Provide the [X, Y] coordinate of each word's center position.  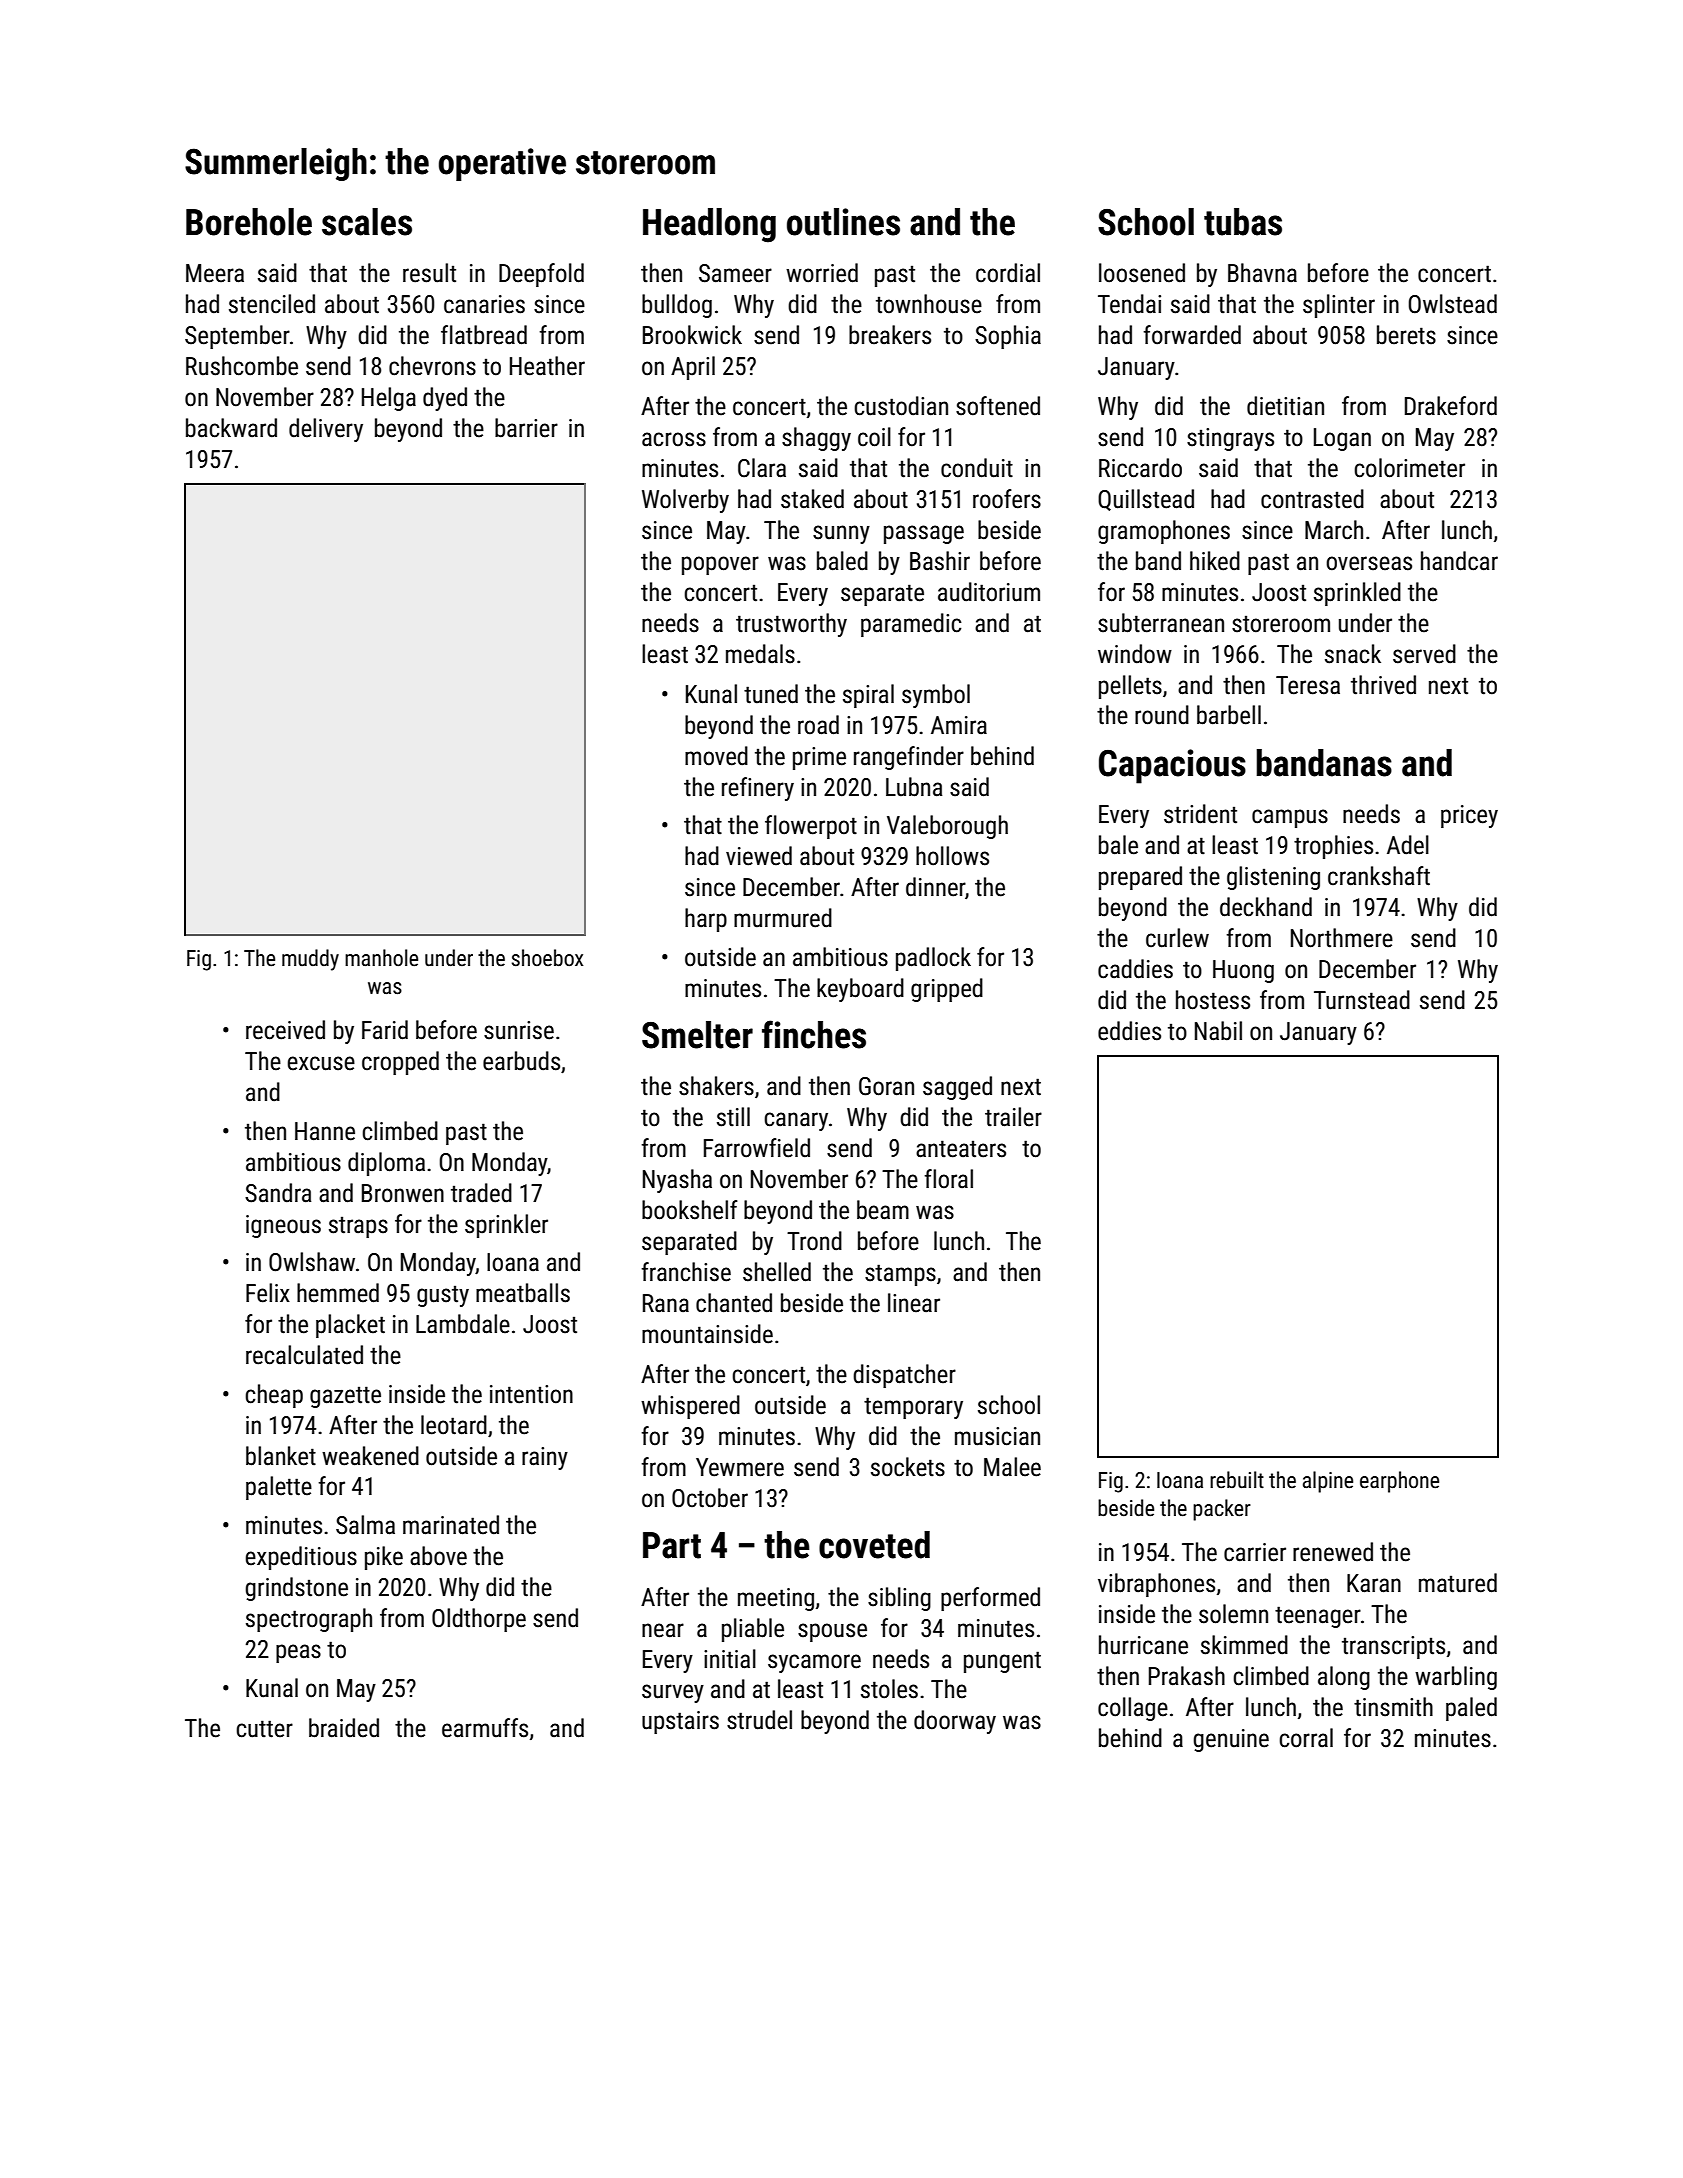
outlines [843, 222]
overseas [1369, 563]
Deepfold [541, 275]
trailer [1013, 1117]
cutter [264, 1729]
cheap [274, 1396]
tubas [1243, 222]
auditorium [989, 592]
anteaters [961, 1149]
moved [716, 756]
